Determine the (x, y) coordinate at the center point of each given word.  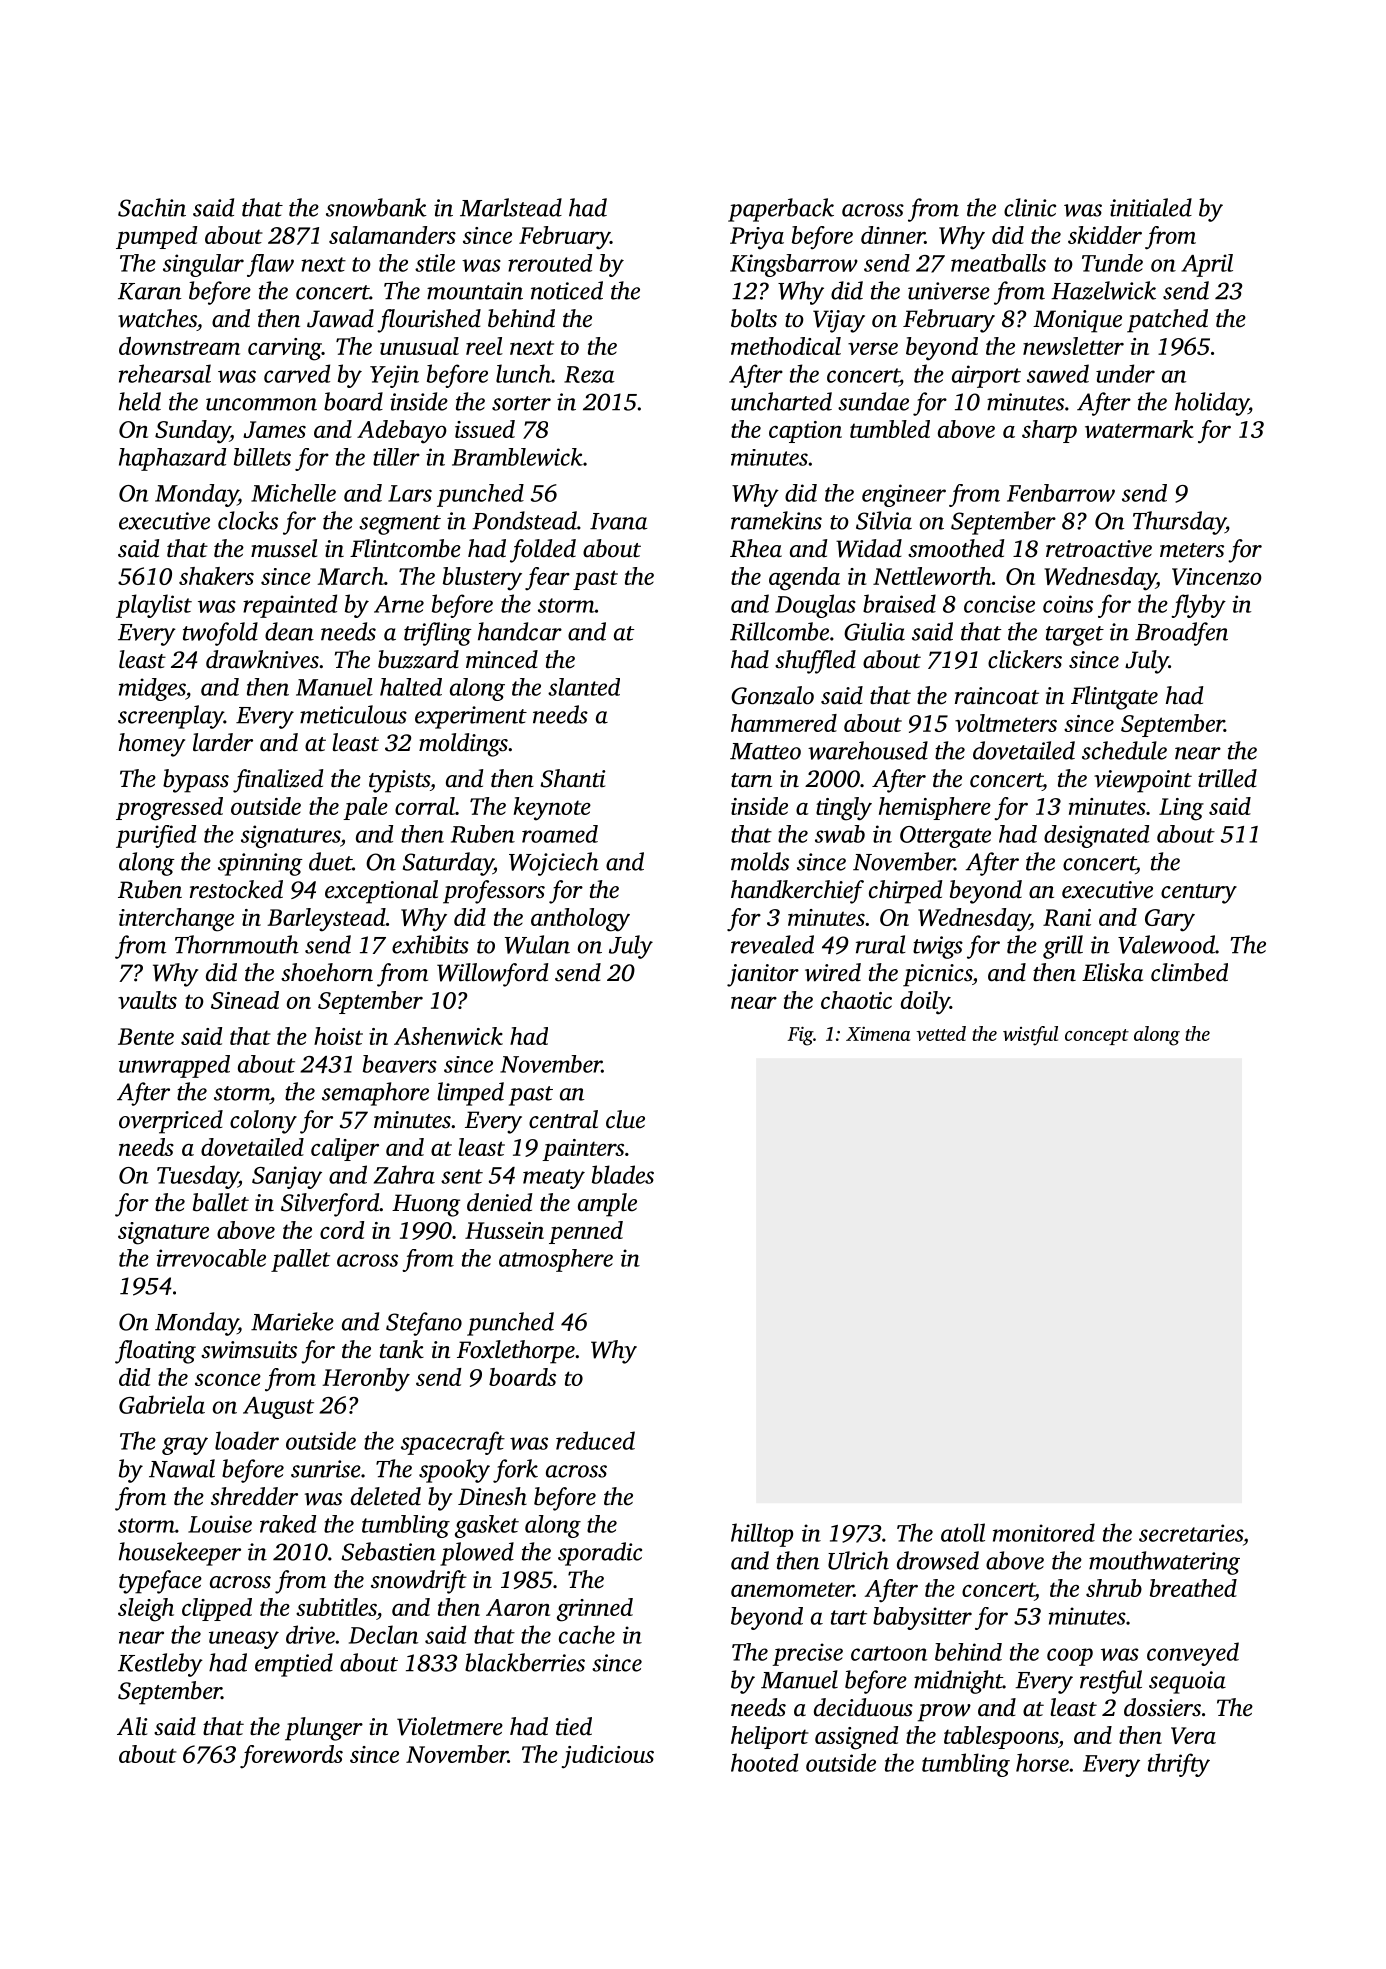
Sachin (152, 207)
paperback (781, 210)
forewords (291, 1756)
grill (1063, 947)
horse (1042, 1762)
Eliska (1112, 972)
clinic (1030, 207)
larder (223, 742)
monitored (1044, 1532)
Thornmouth (237, 944)
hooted (764, 1762)
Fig (800, 1036)
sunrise (326, 1469)
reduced (595, 1440)
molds (760, 861)
